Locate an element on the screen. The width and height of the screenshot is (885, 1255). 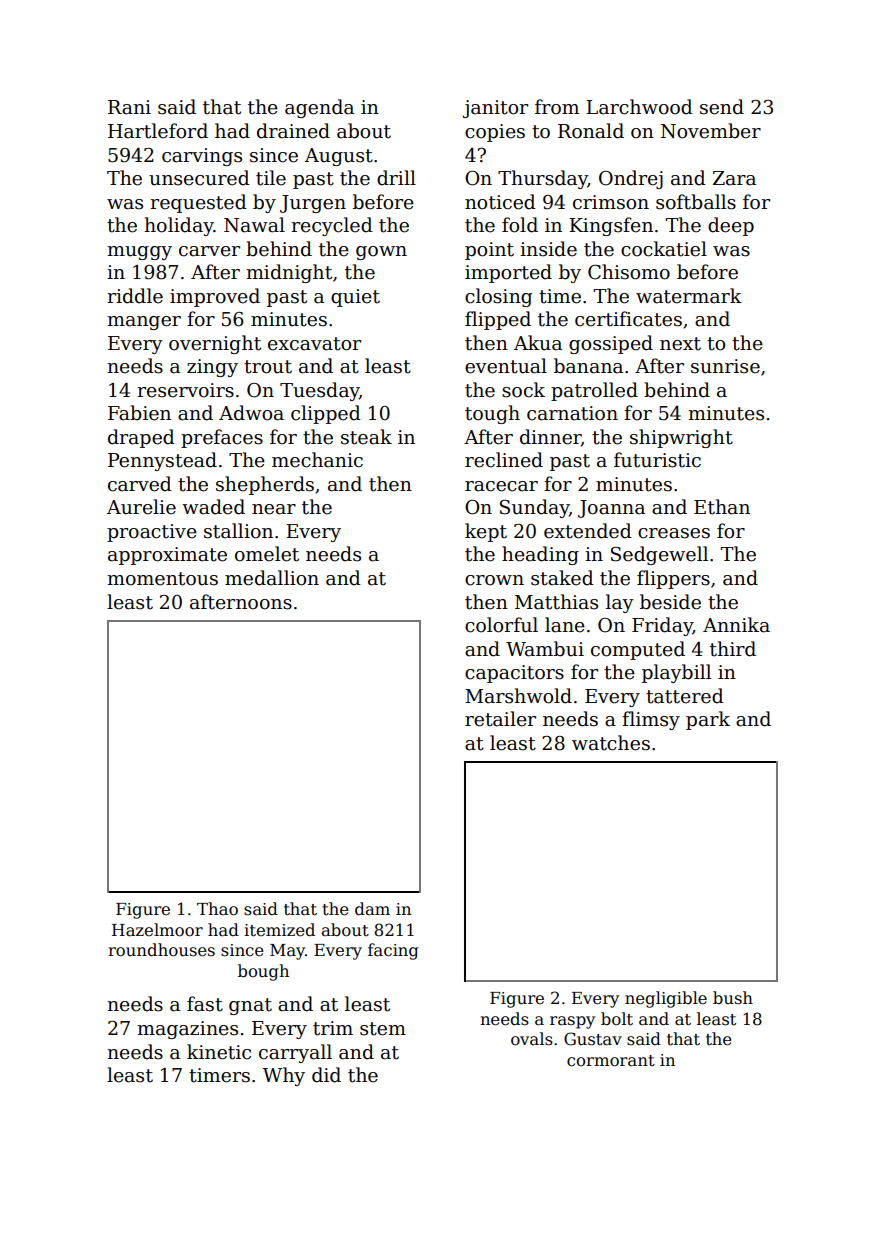
improved is located at coordinates (215, 297).
